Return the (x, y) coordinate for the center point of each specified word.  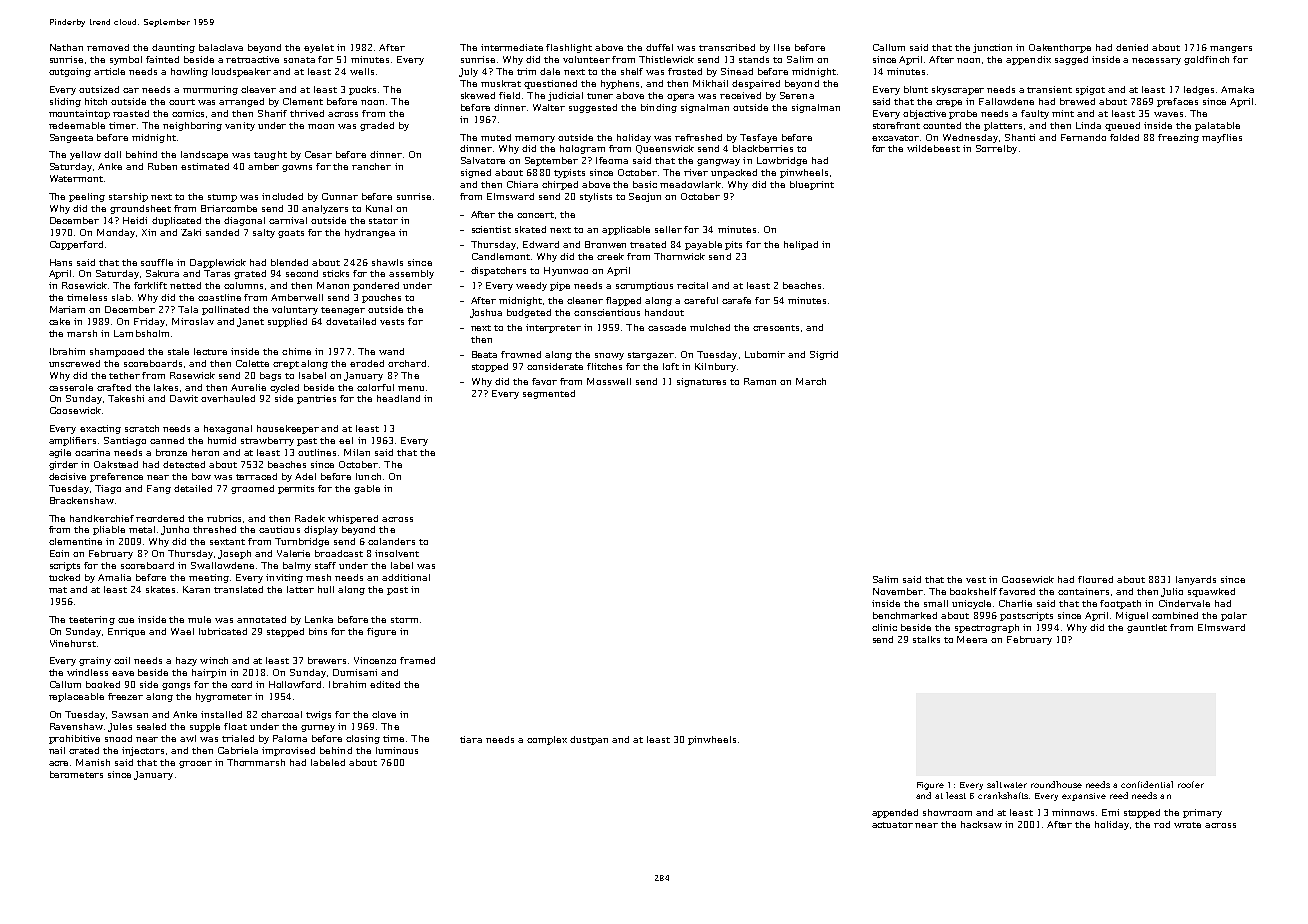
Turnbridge (302, 542)
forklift (150, 285)
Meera (972, 639)
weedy (531, 286)
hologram (582, 149)
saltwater (1007, 784)
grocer (195, 764)
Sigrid (824, 355)
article (109, 71)
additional (406, 577)
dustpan (589, 740)
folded (1124, 137)
